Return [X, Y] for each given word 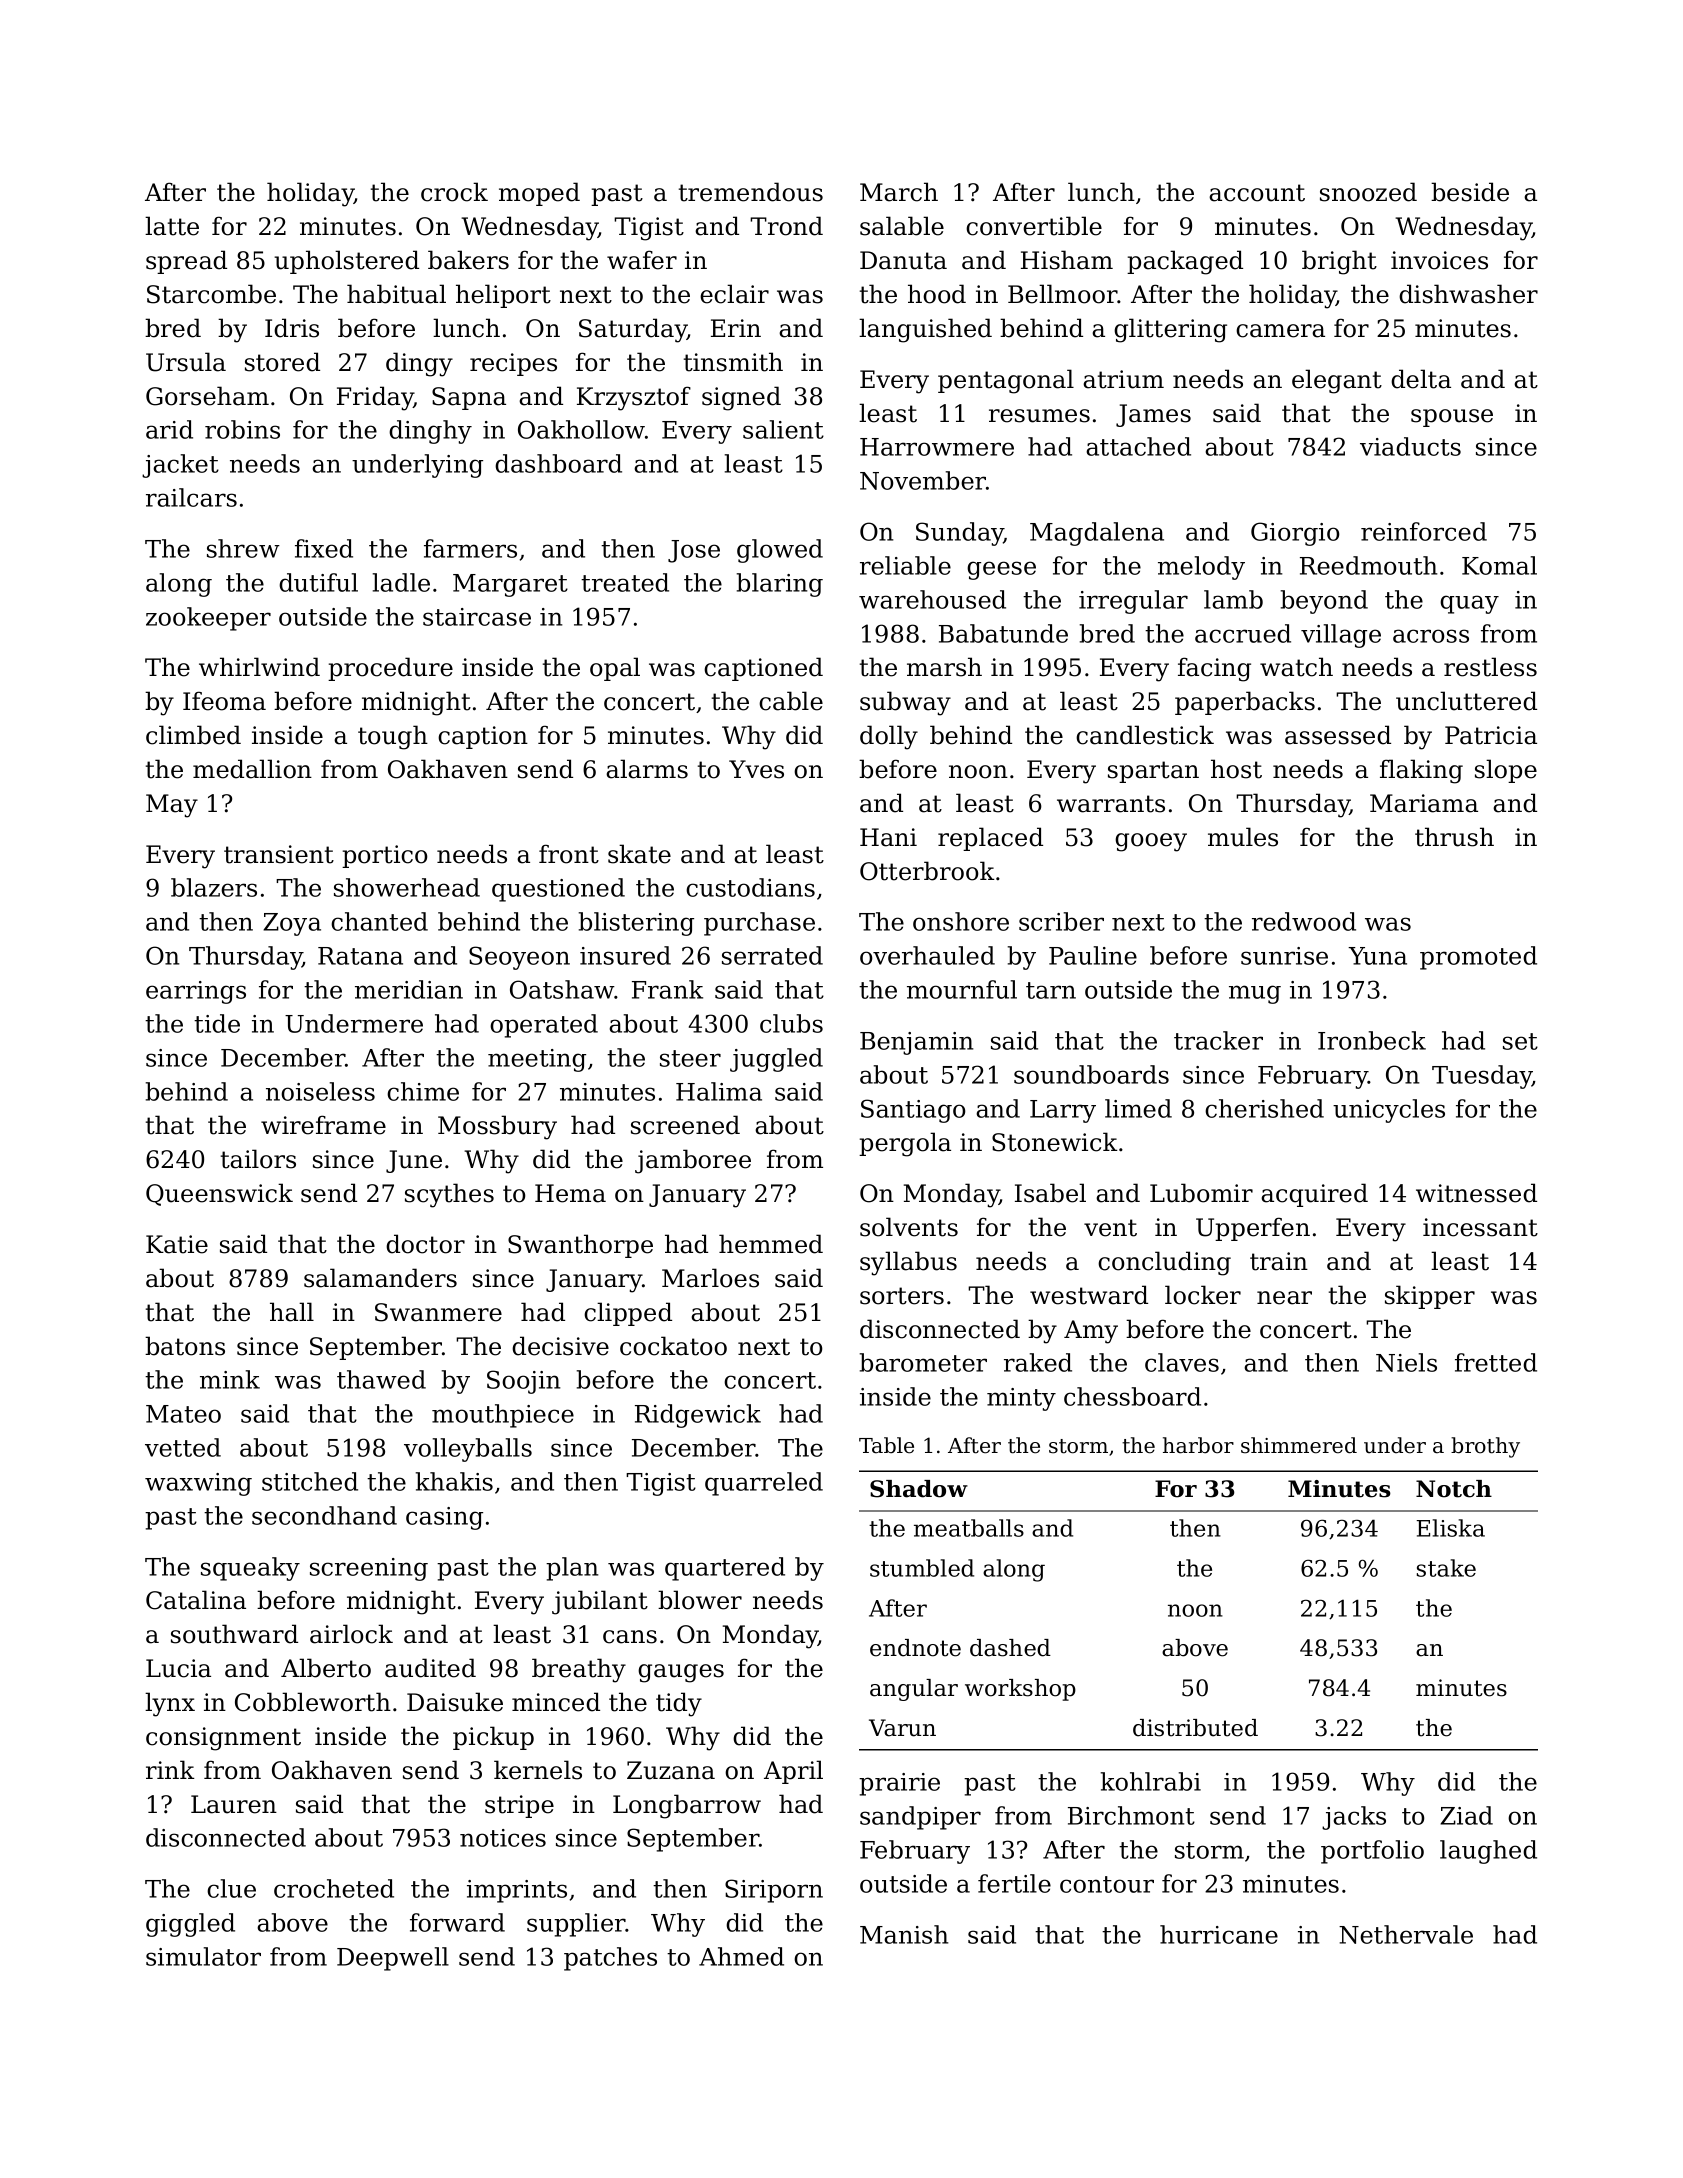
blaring [780, 585]
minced [556, 1702]
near [1284, 1298]
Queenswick [219, 1194]
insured [625, 955]
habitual [396, 294]
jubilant [600, 1602]
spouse [1452, 418]
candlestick [1145, 735]
